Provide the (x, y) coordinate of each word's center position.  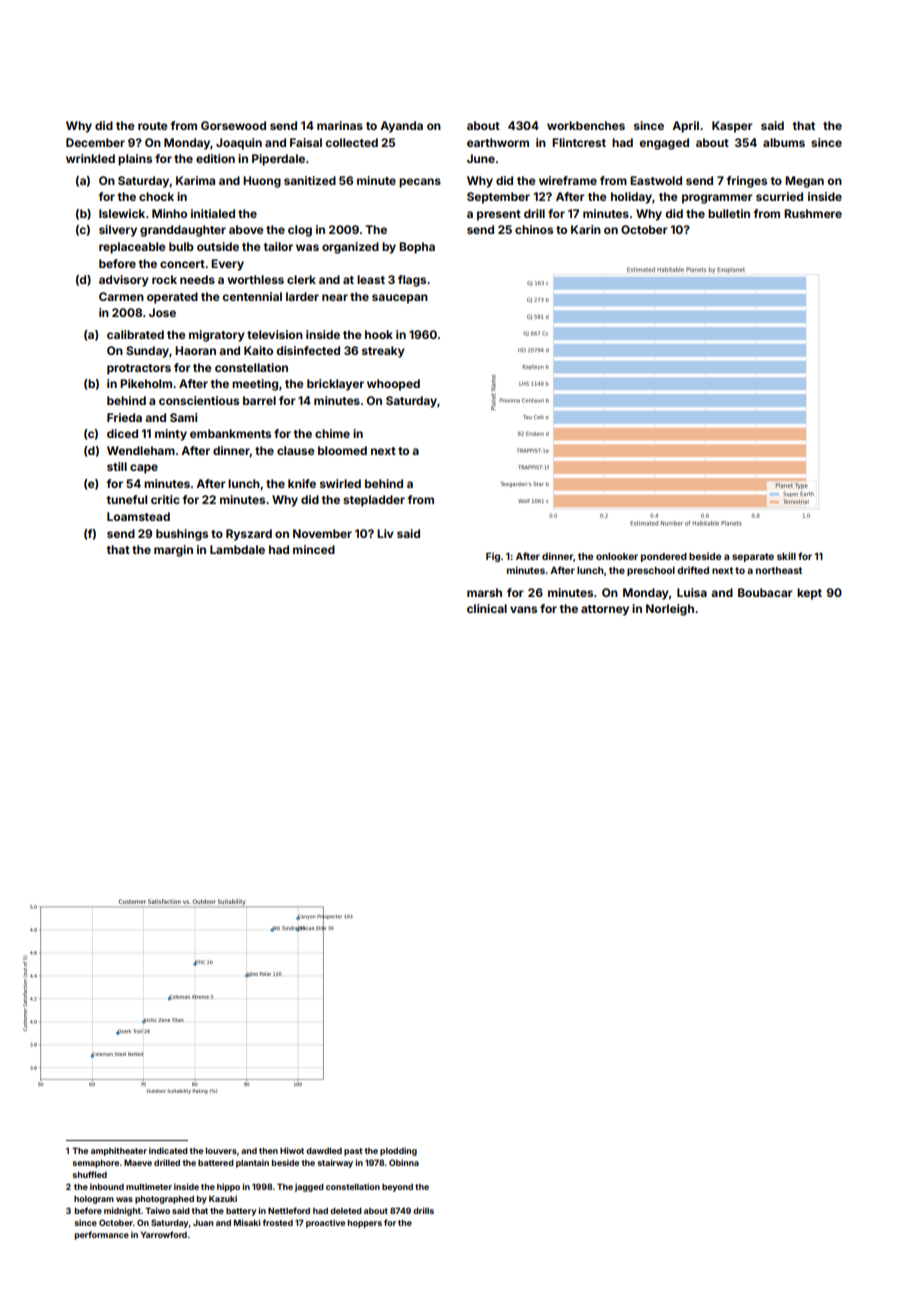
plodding (398, 1151)
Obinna (404, 1162)
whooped (393, 385)
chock (156, 196)
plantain (252, 1163)
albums (784, 142)
